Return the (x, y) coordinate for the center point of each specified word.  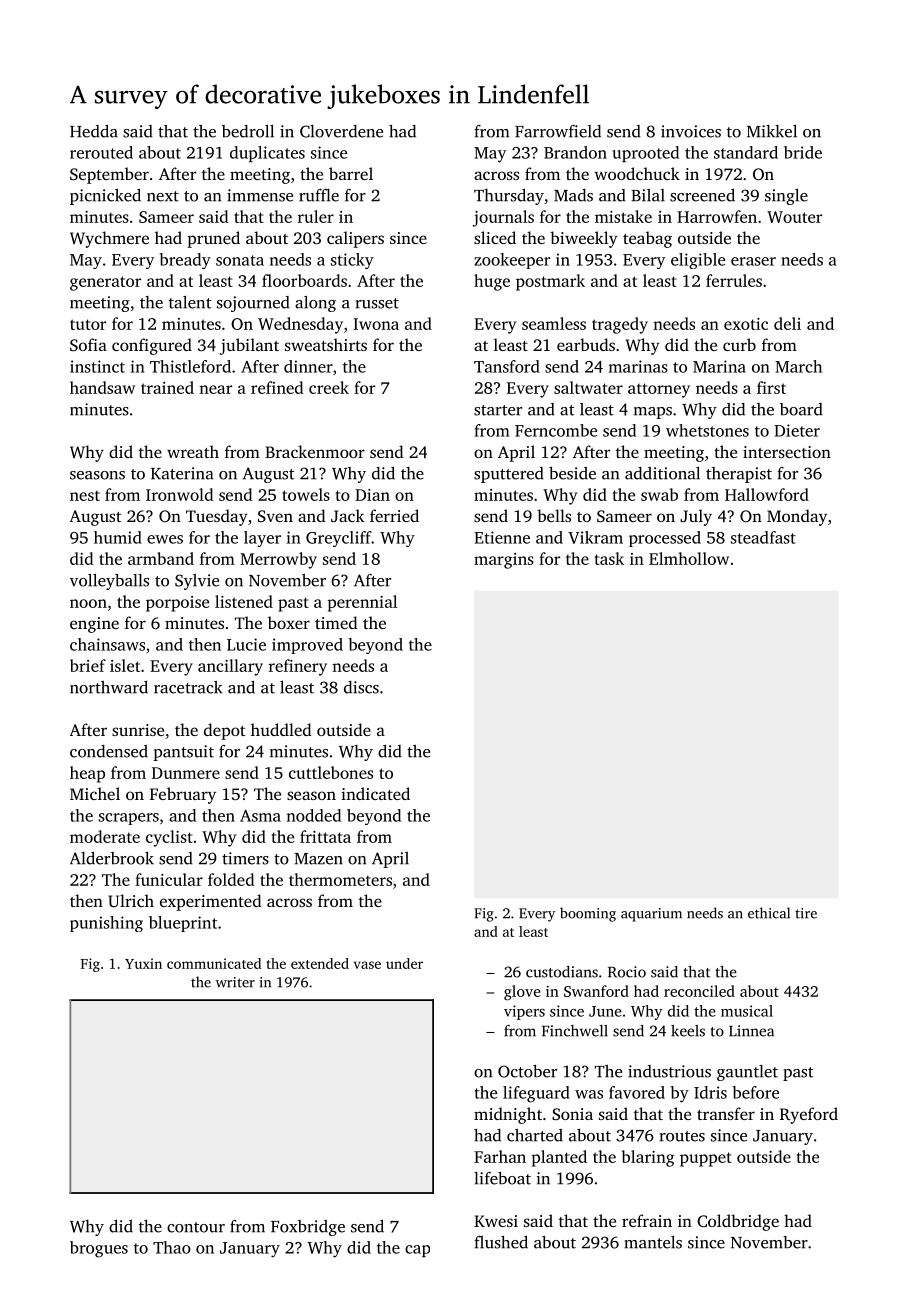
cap (417, 1251)
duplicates (267, 154)
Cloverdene (341, 131)
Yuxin (143, 963)
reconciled (699, 991)
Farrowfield (558, 131)
